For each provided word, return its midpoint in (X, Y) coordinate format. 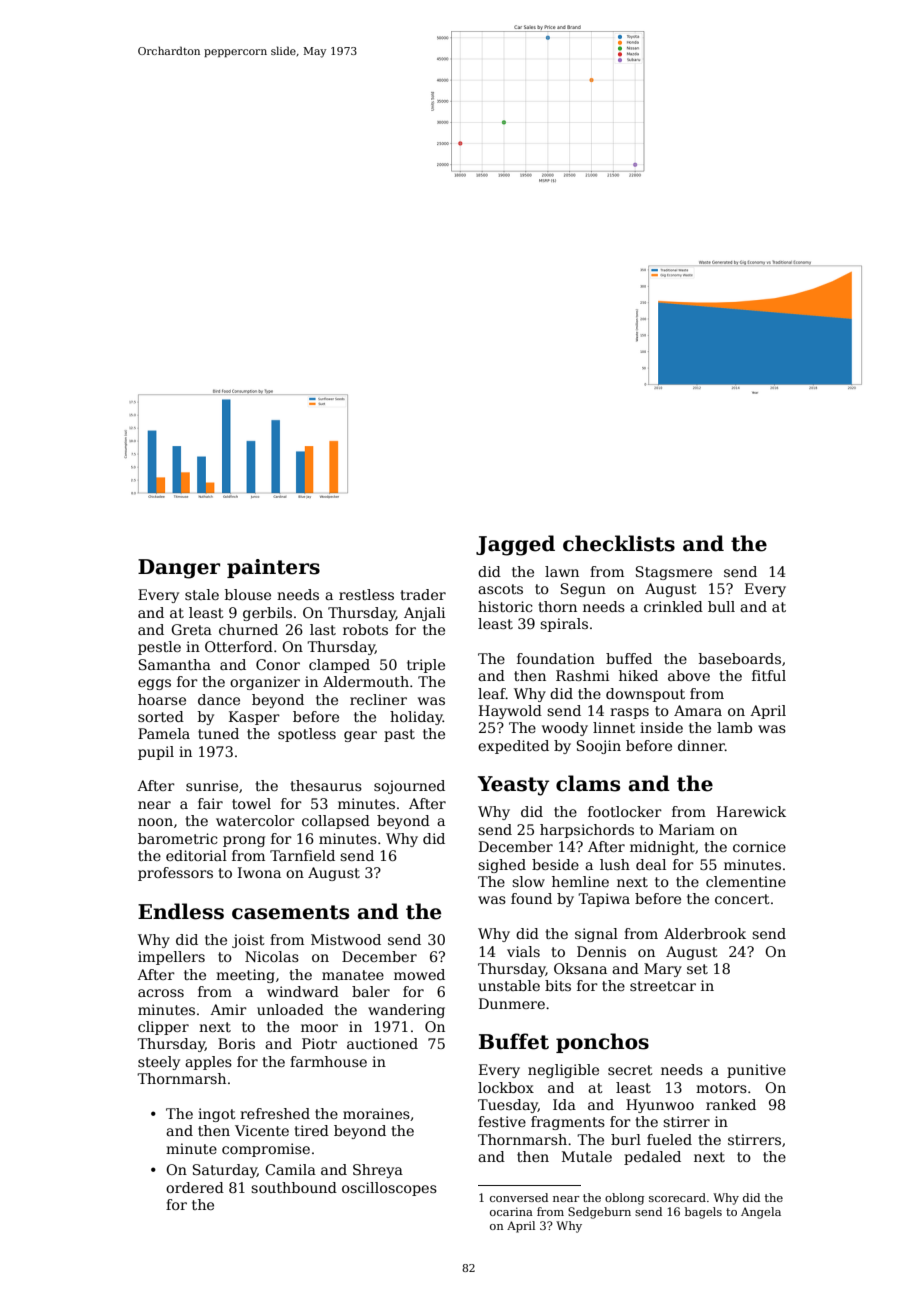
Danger (179, 569)
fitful (769, 675)
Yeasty (513, 786)
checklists (619, 543)
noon (155, 822)
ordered (195, 1187)
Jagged (515, 545)
